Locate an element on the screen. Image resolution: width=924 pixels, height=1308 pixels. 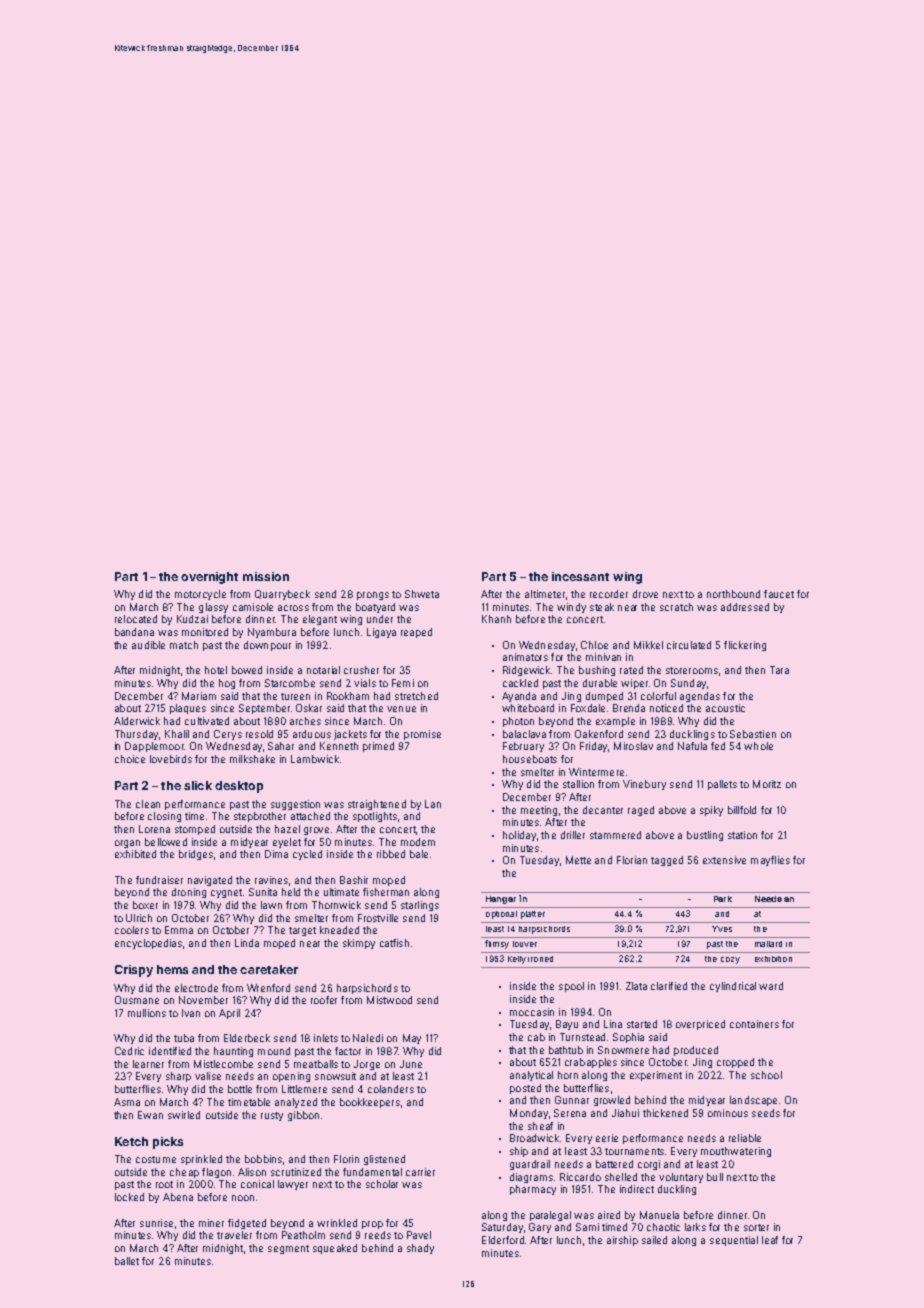
started is located at coordinates (642, 1024).
